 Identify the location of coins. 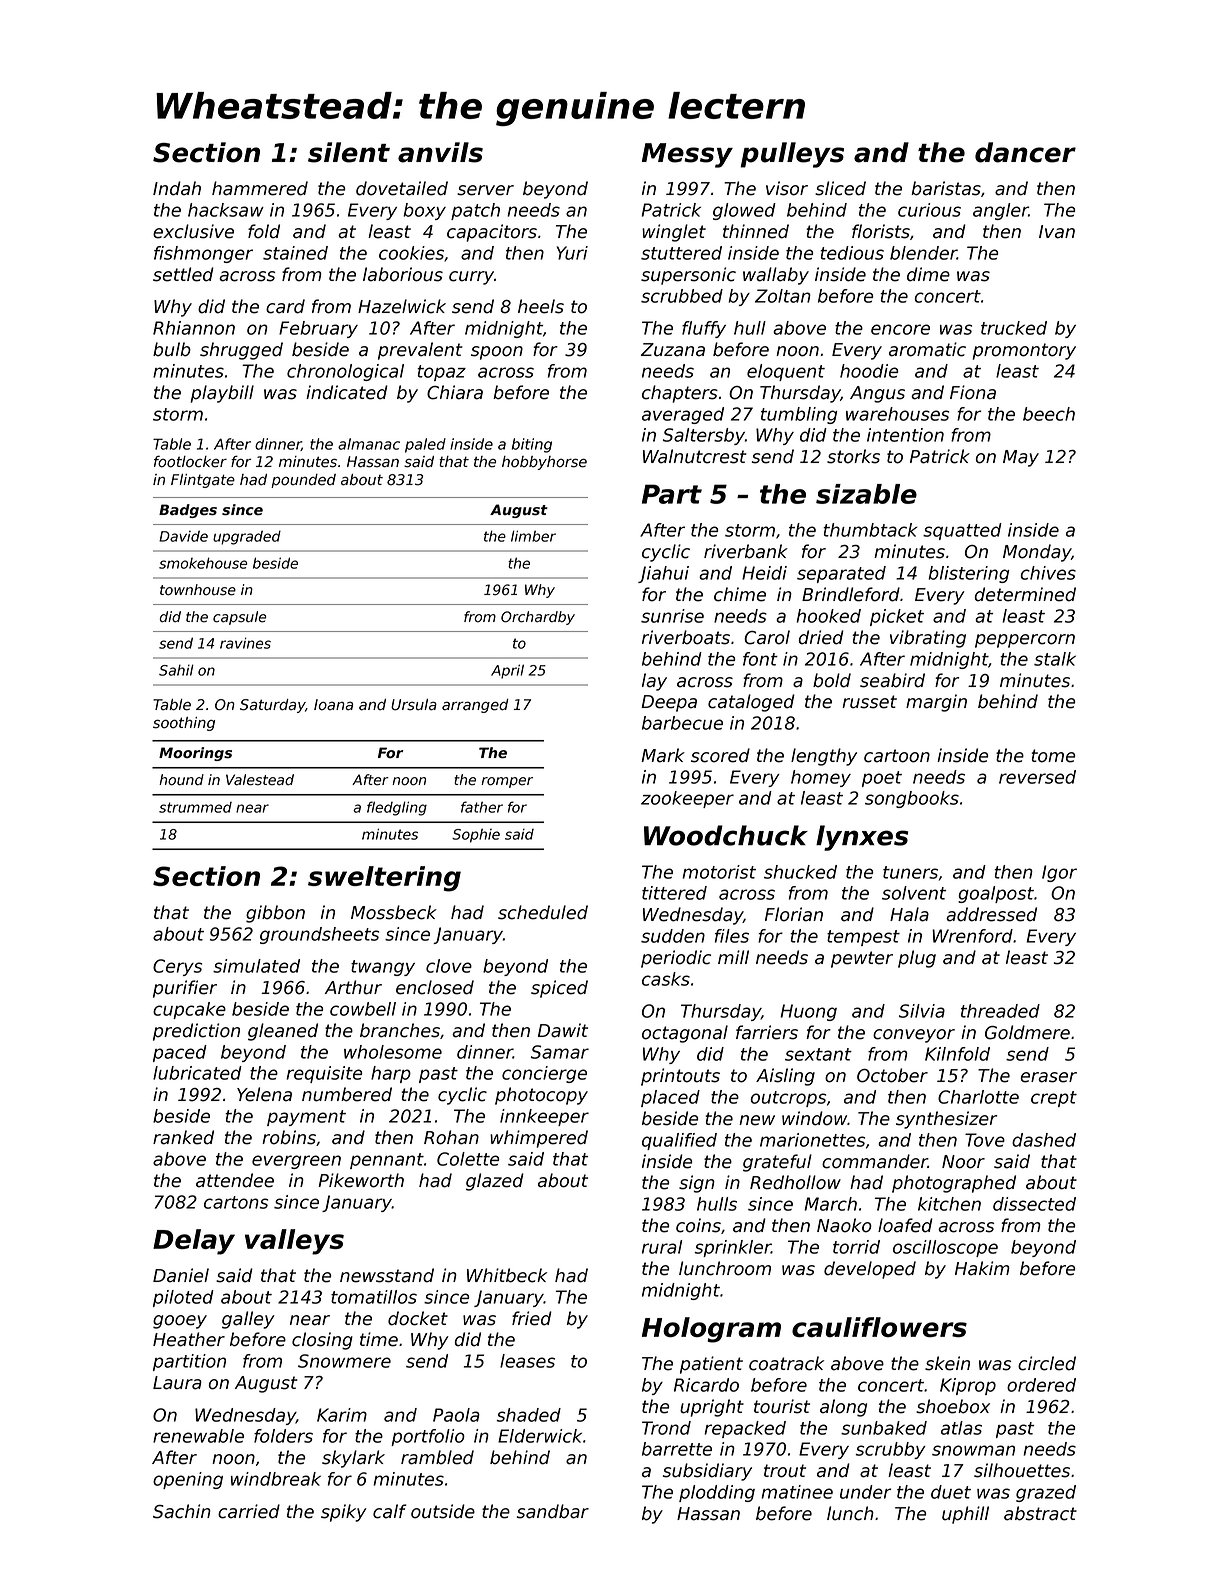
(698, 1225).
